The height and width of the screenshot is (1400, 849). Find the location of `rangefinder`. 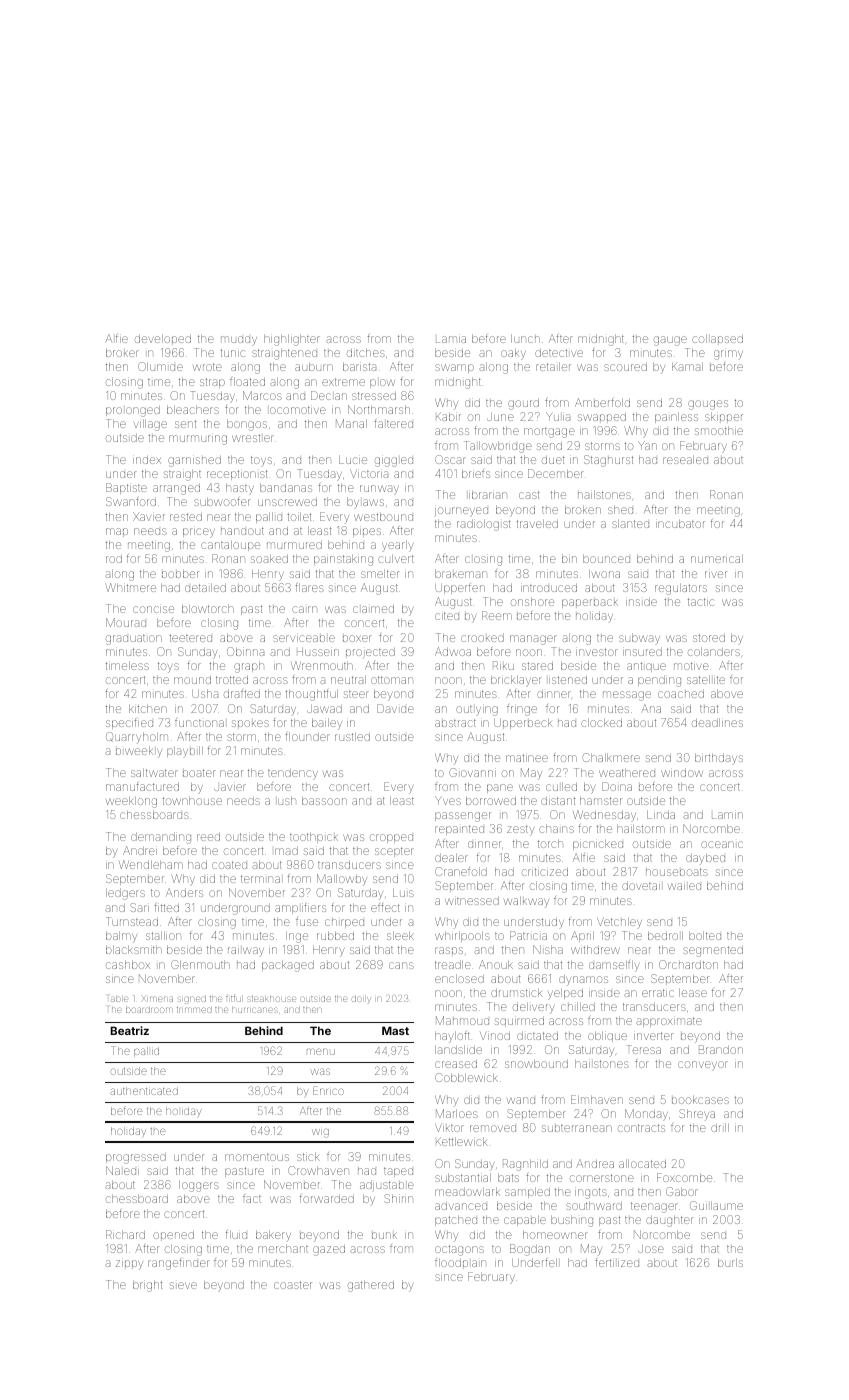

rangefinder is located at coordinates (179, 1264).
